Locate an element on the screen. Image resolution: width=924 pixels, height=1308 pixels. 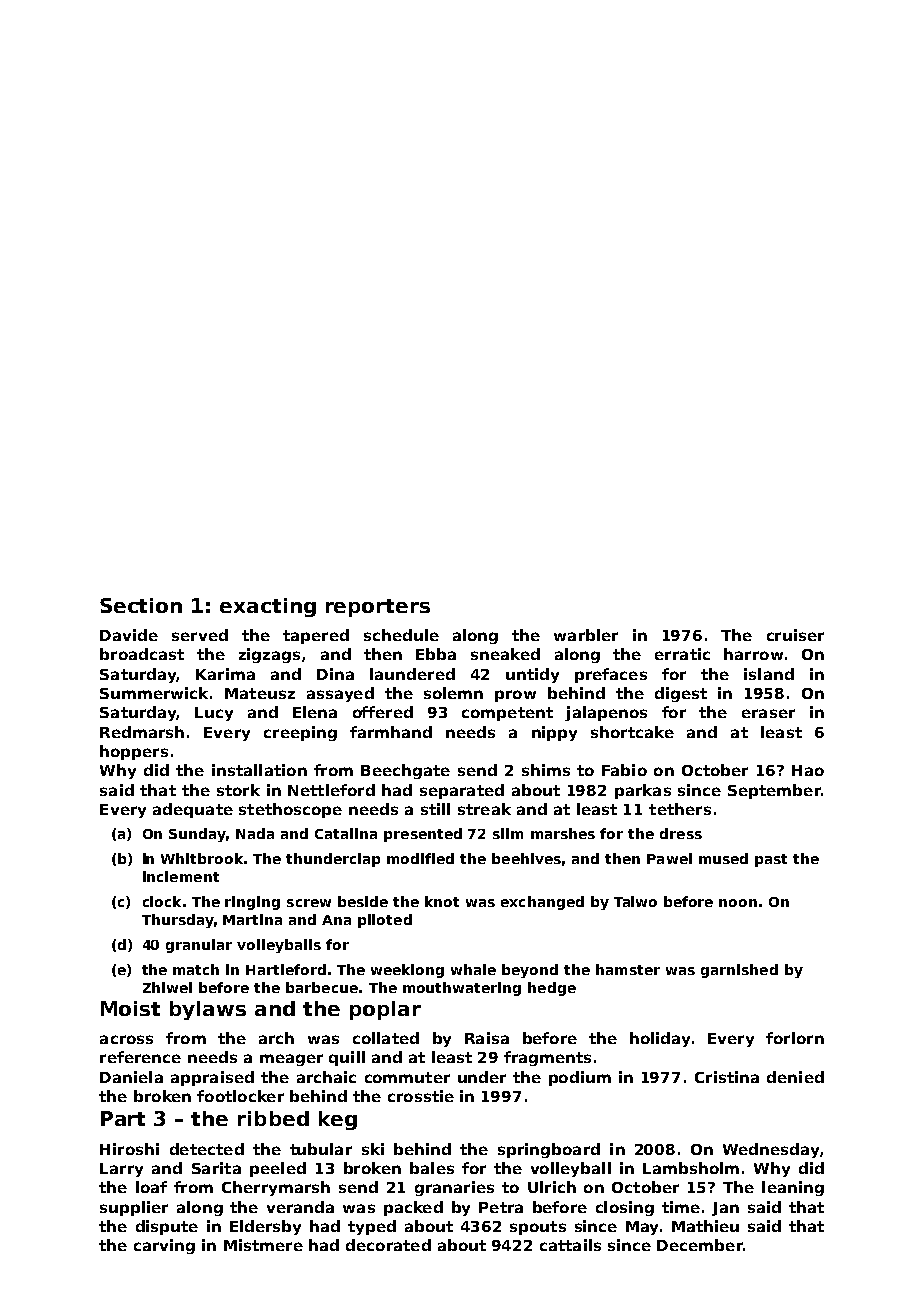
sneaked is located at coordinates (505, 654).
